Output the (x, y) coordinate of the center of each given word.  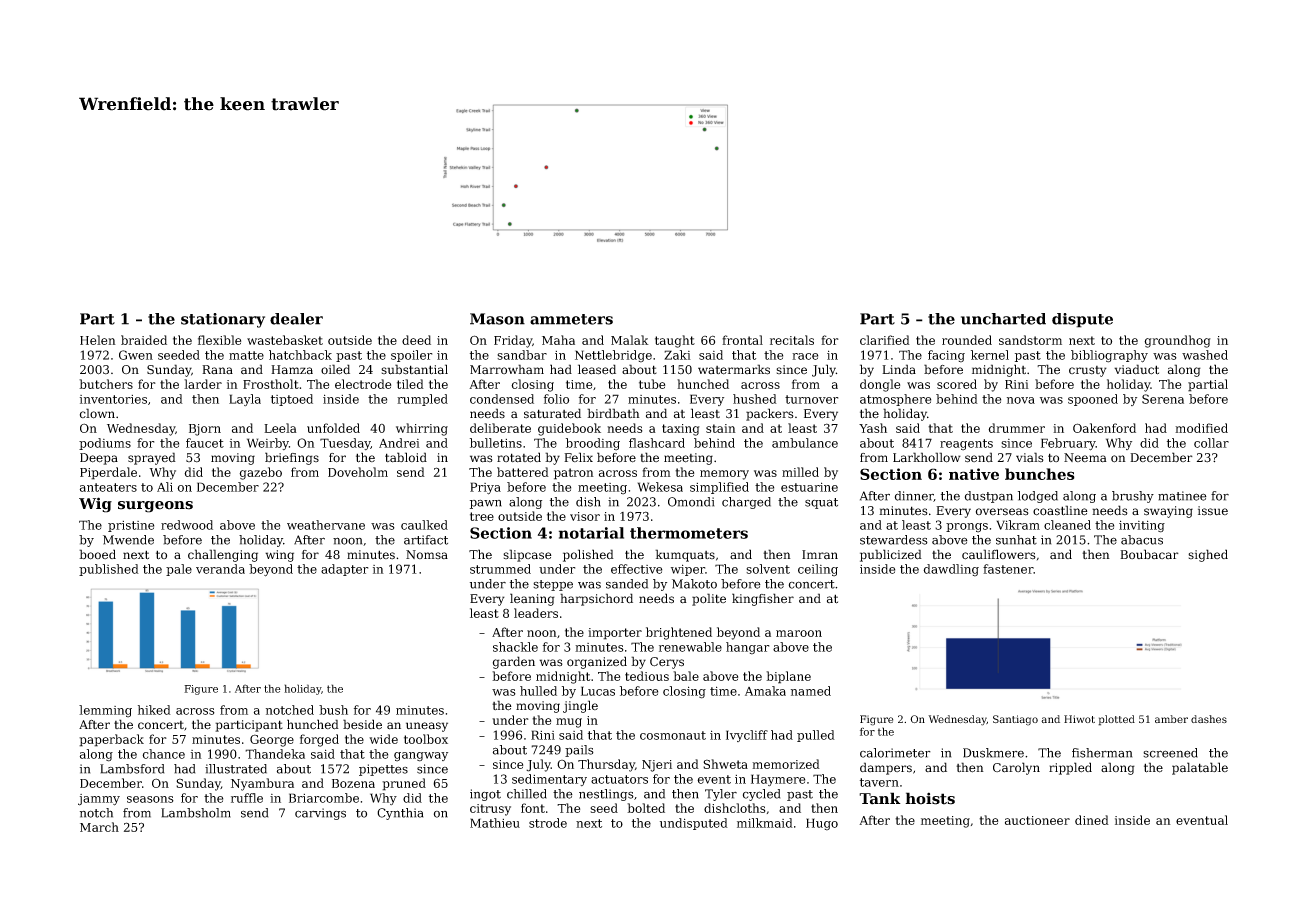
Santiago (1015, 720)
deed (416, 340)
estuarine (809, 487)
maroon (799, 633)
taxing (681, 430)
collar (1211, 443)
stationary (223, 320)
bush (333, 710)
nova (1021, 400)
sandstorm (1030, 340)
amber (1171, 719)
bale (686, 676)
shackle (515, 647)
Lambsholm (196, 813)
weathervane (326, 525)
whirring (422, 429)
